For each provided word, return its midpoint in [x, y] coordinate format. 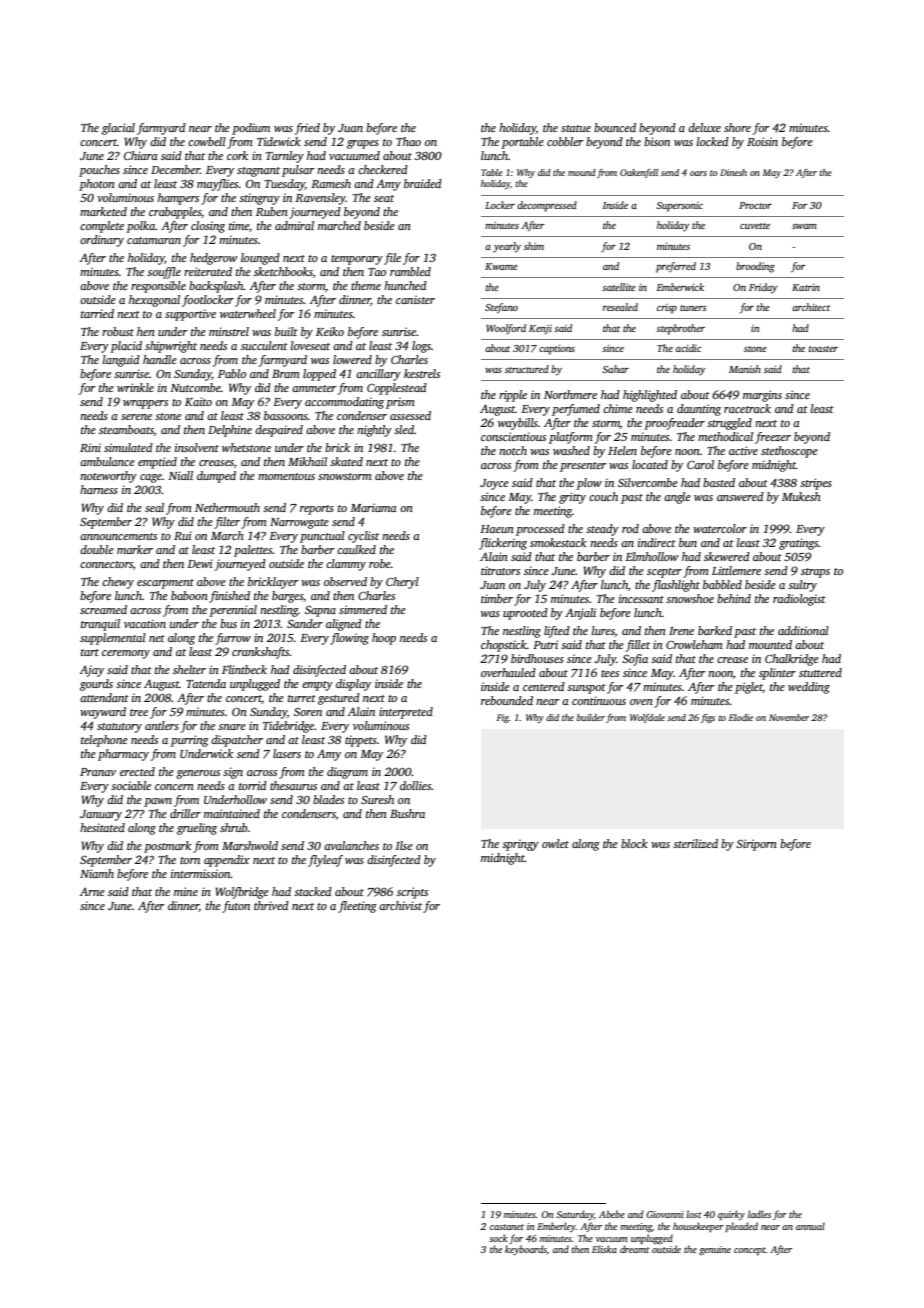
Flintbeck [244, 669]
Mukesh [801, 496]
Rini [90, 447]
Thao [408, 141]
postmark [167, 847]
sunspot [586, 689]
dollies [416, 785]
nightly [374, 431]
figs [708, 718]
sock [498, 1238]
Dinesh [733, 172]
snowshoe [690, 598]
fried [307, 129]
